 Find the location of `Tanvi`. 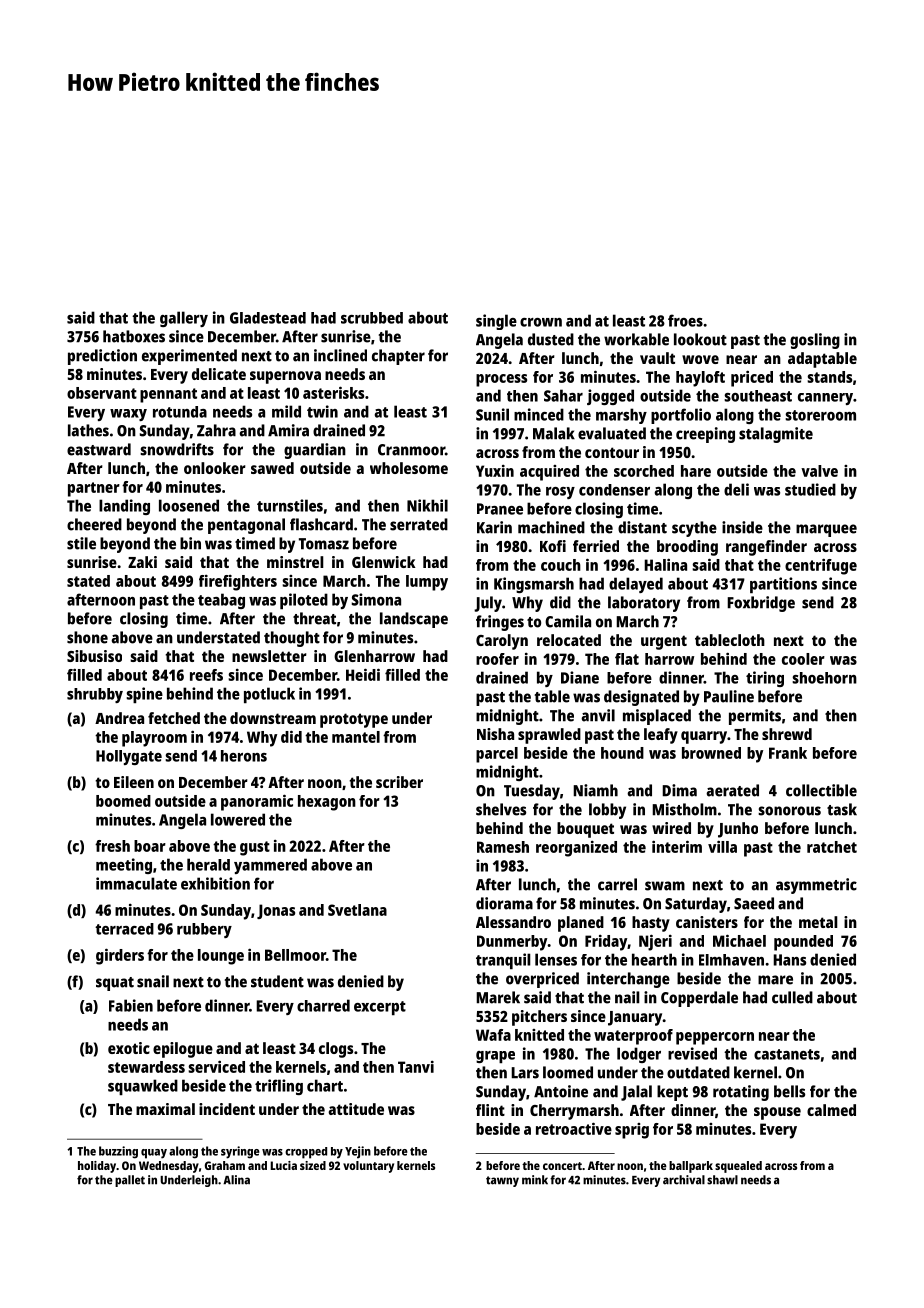

Tanvi is located at coordinates (416, 1067).
